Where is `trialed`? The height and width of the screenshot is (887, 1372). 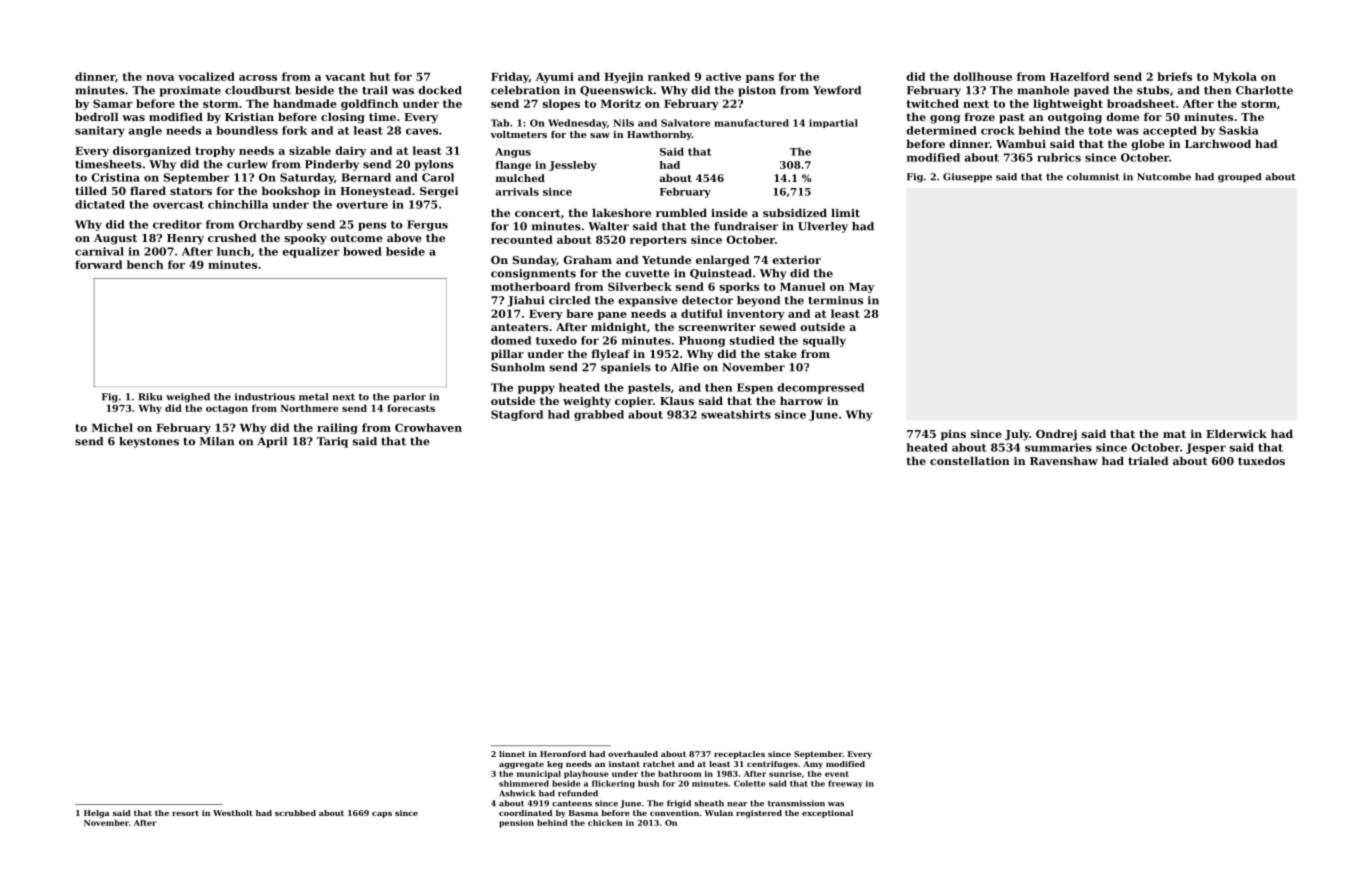
trialed is located at coordinates (1148, 460).
